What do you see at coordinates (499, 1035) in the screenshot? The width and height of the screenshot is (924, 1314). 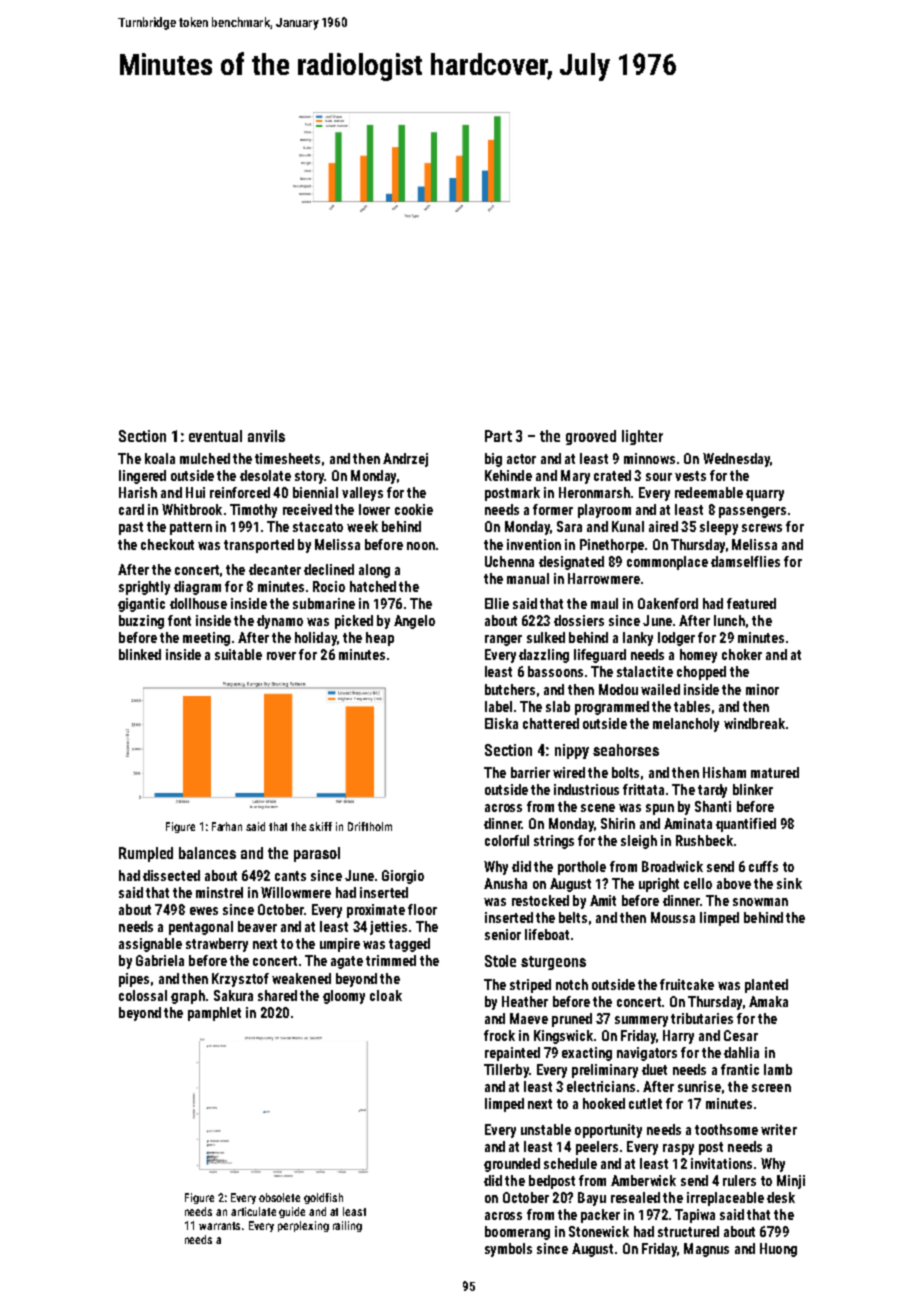 I see `frock` at bounding box center [499, 1035].
